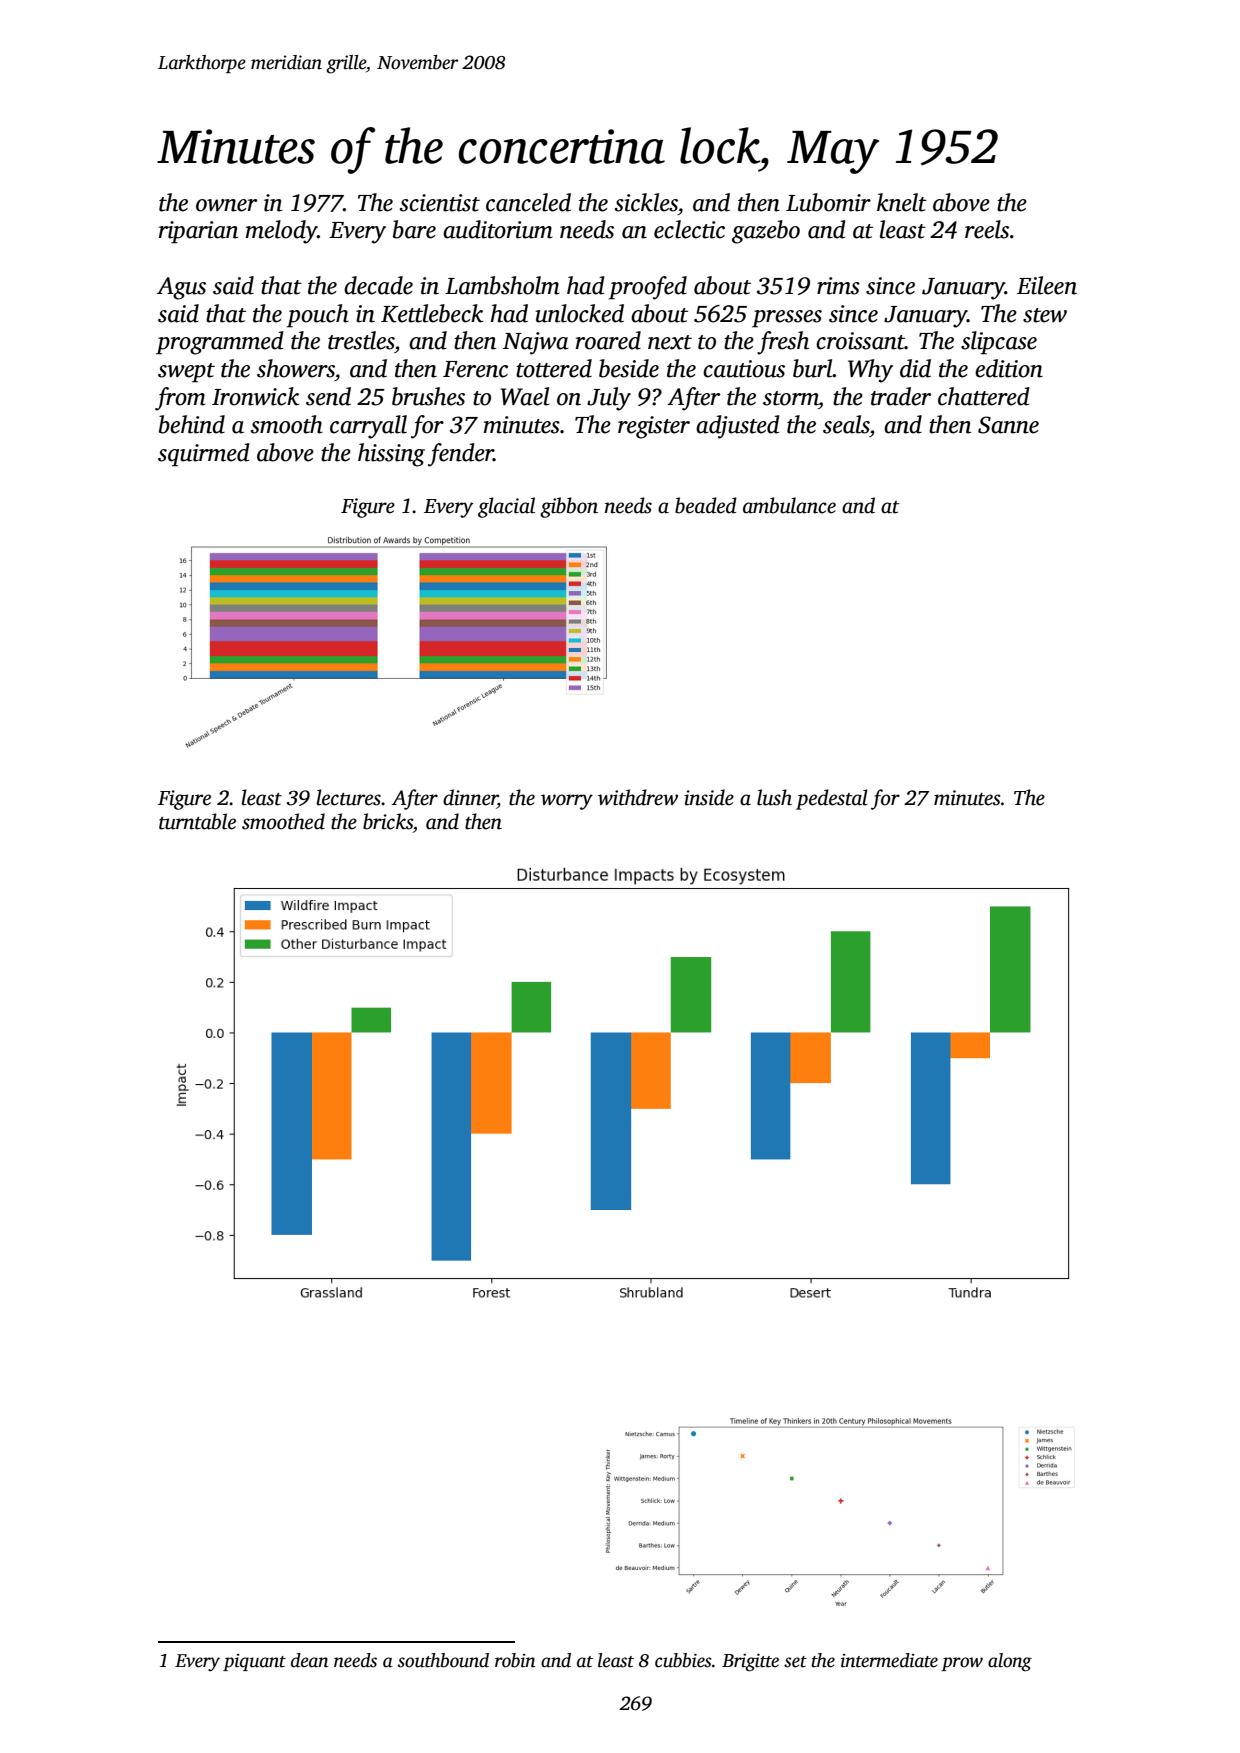  What do you see at coordinates (388, 821) in the page?
I see `bricks` at bounding box center [388, 821].
